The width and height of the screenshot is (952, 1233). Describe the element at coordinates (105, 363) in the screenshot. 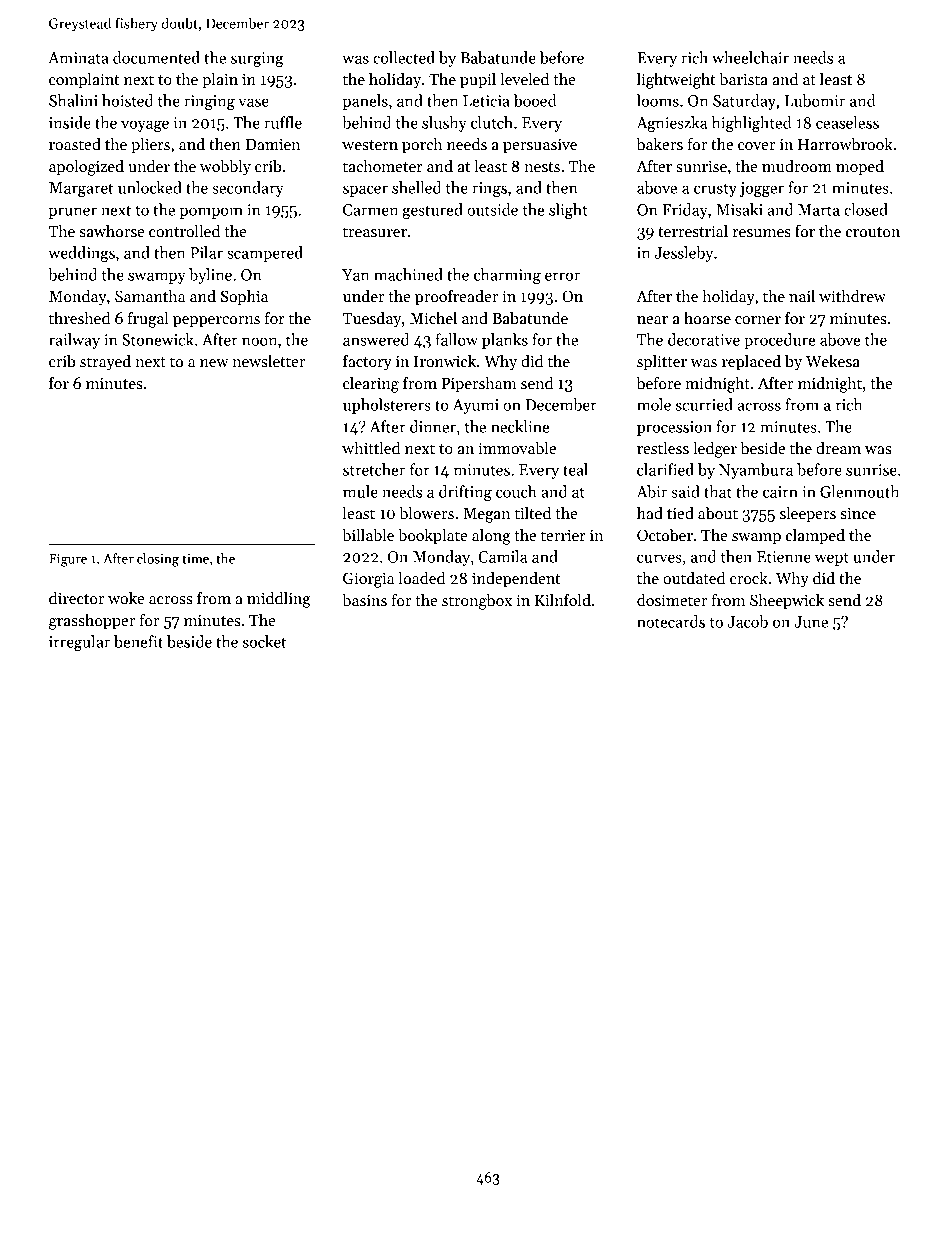

I see `strayed` at that location.
